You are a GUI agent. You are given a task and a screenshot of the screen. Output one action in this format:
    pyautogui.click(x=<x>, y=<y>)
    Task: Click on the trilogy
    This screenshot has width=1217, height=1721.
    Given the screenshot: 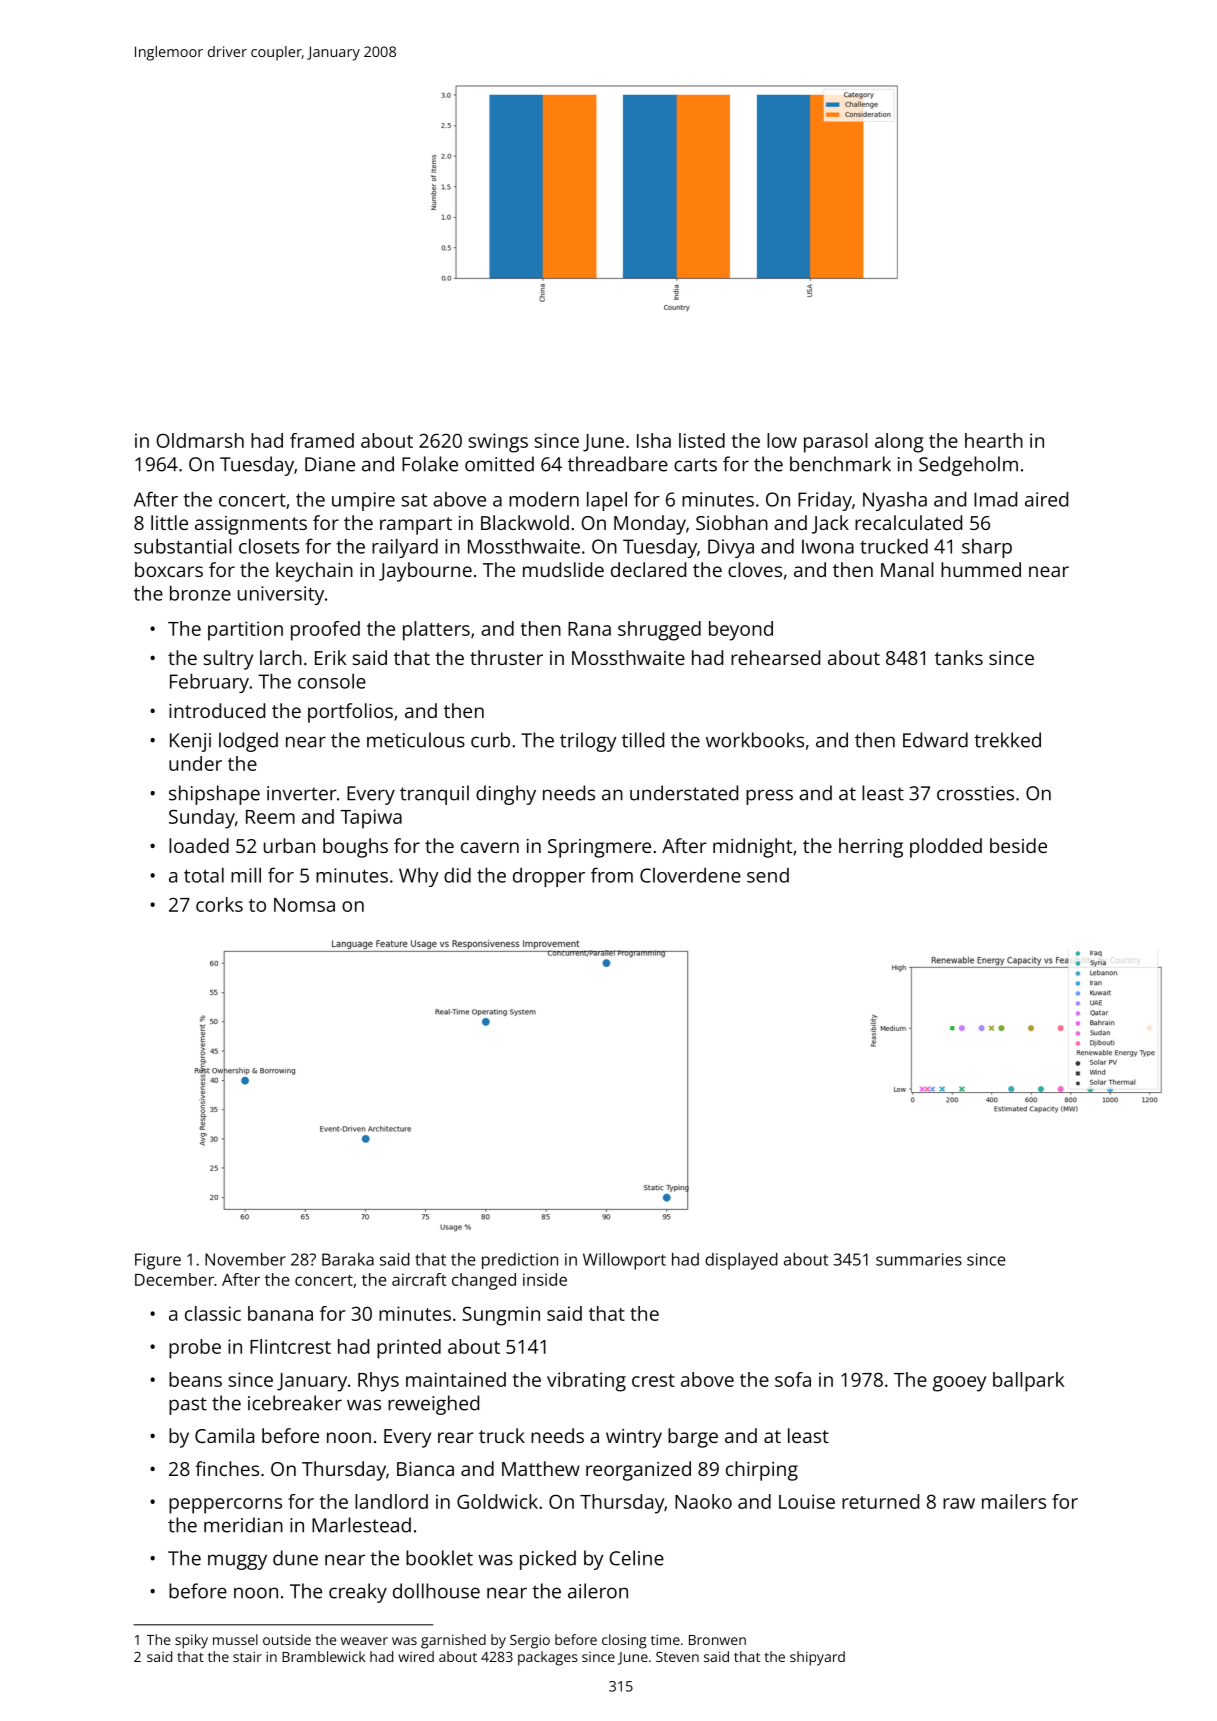 What is the action you would take?
    pyautogui.click(x=588, y=742)
